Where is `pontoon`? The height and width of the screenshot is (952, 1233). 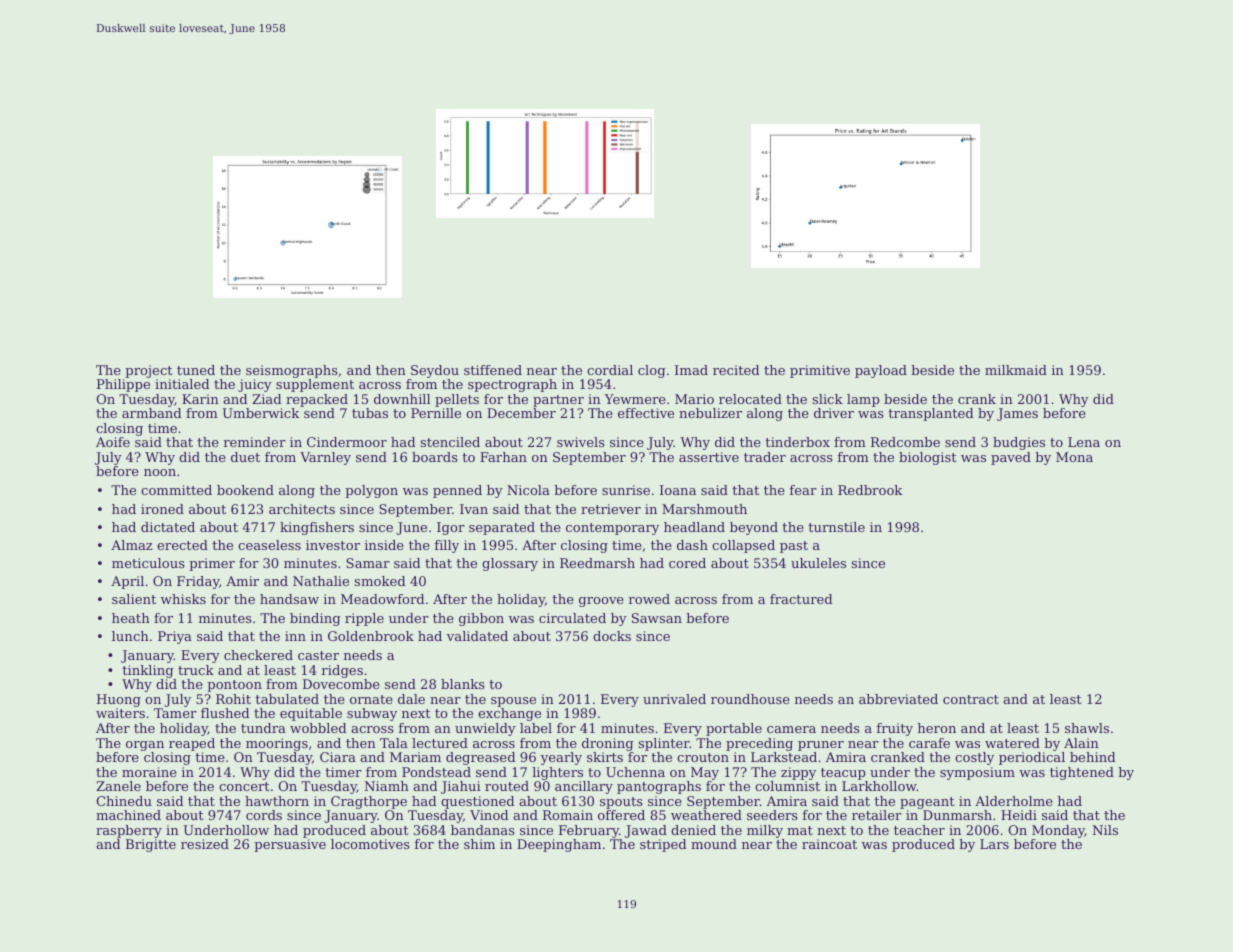
pontoon is located at coordinates (234, 686).
